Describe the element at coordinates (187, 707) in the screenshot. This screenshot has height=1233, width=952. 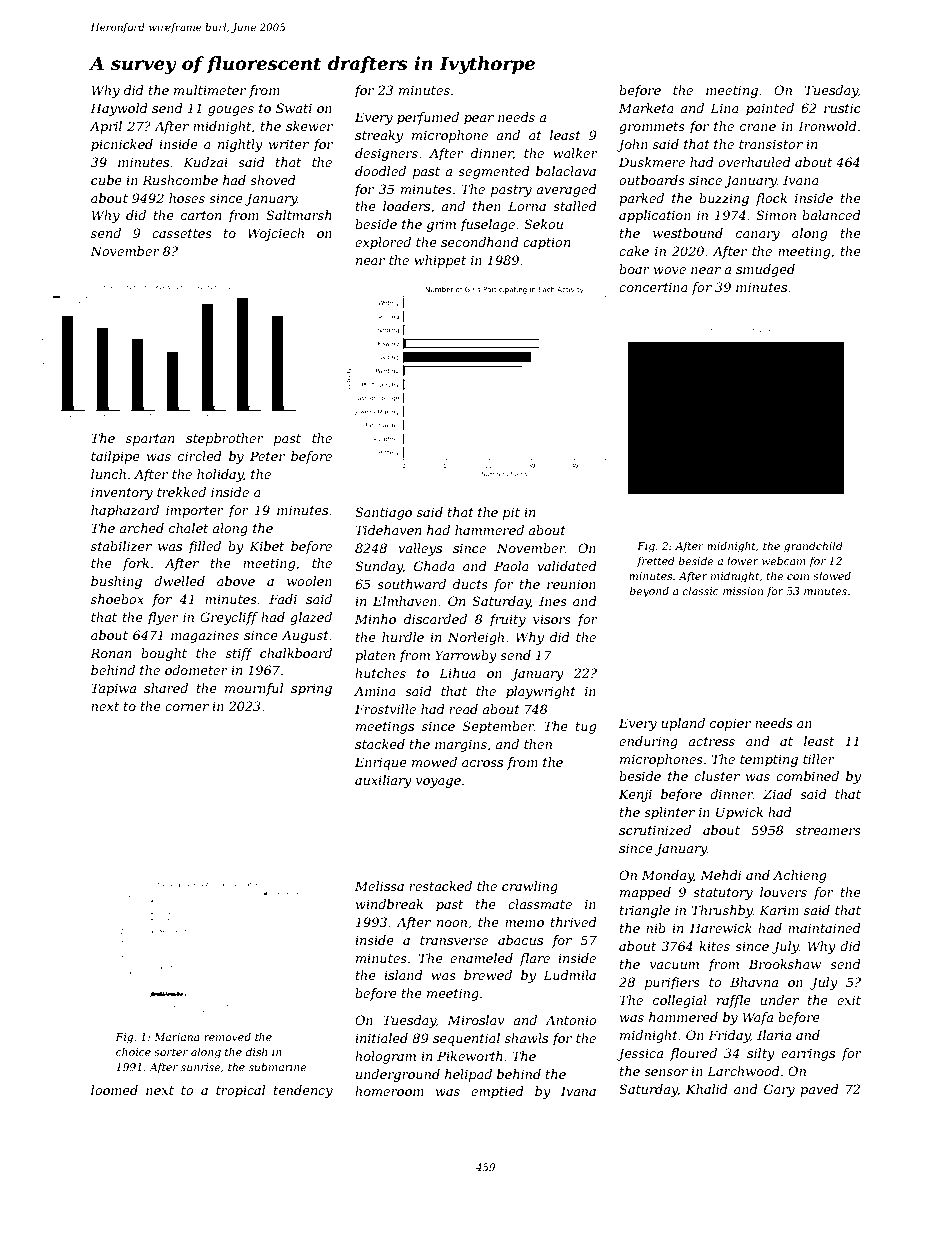
I see `corner` at that location.
